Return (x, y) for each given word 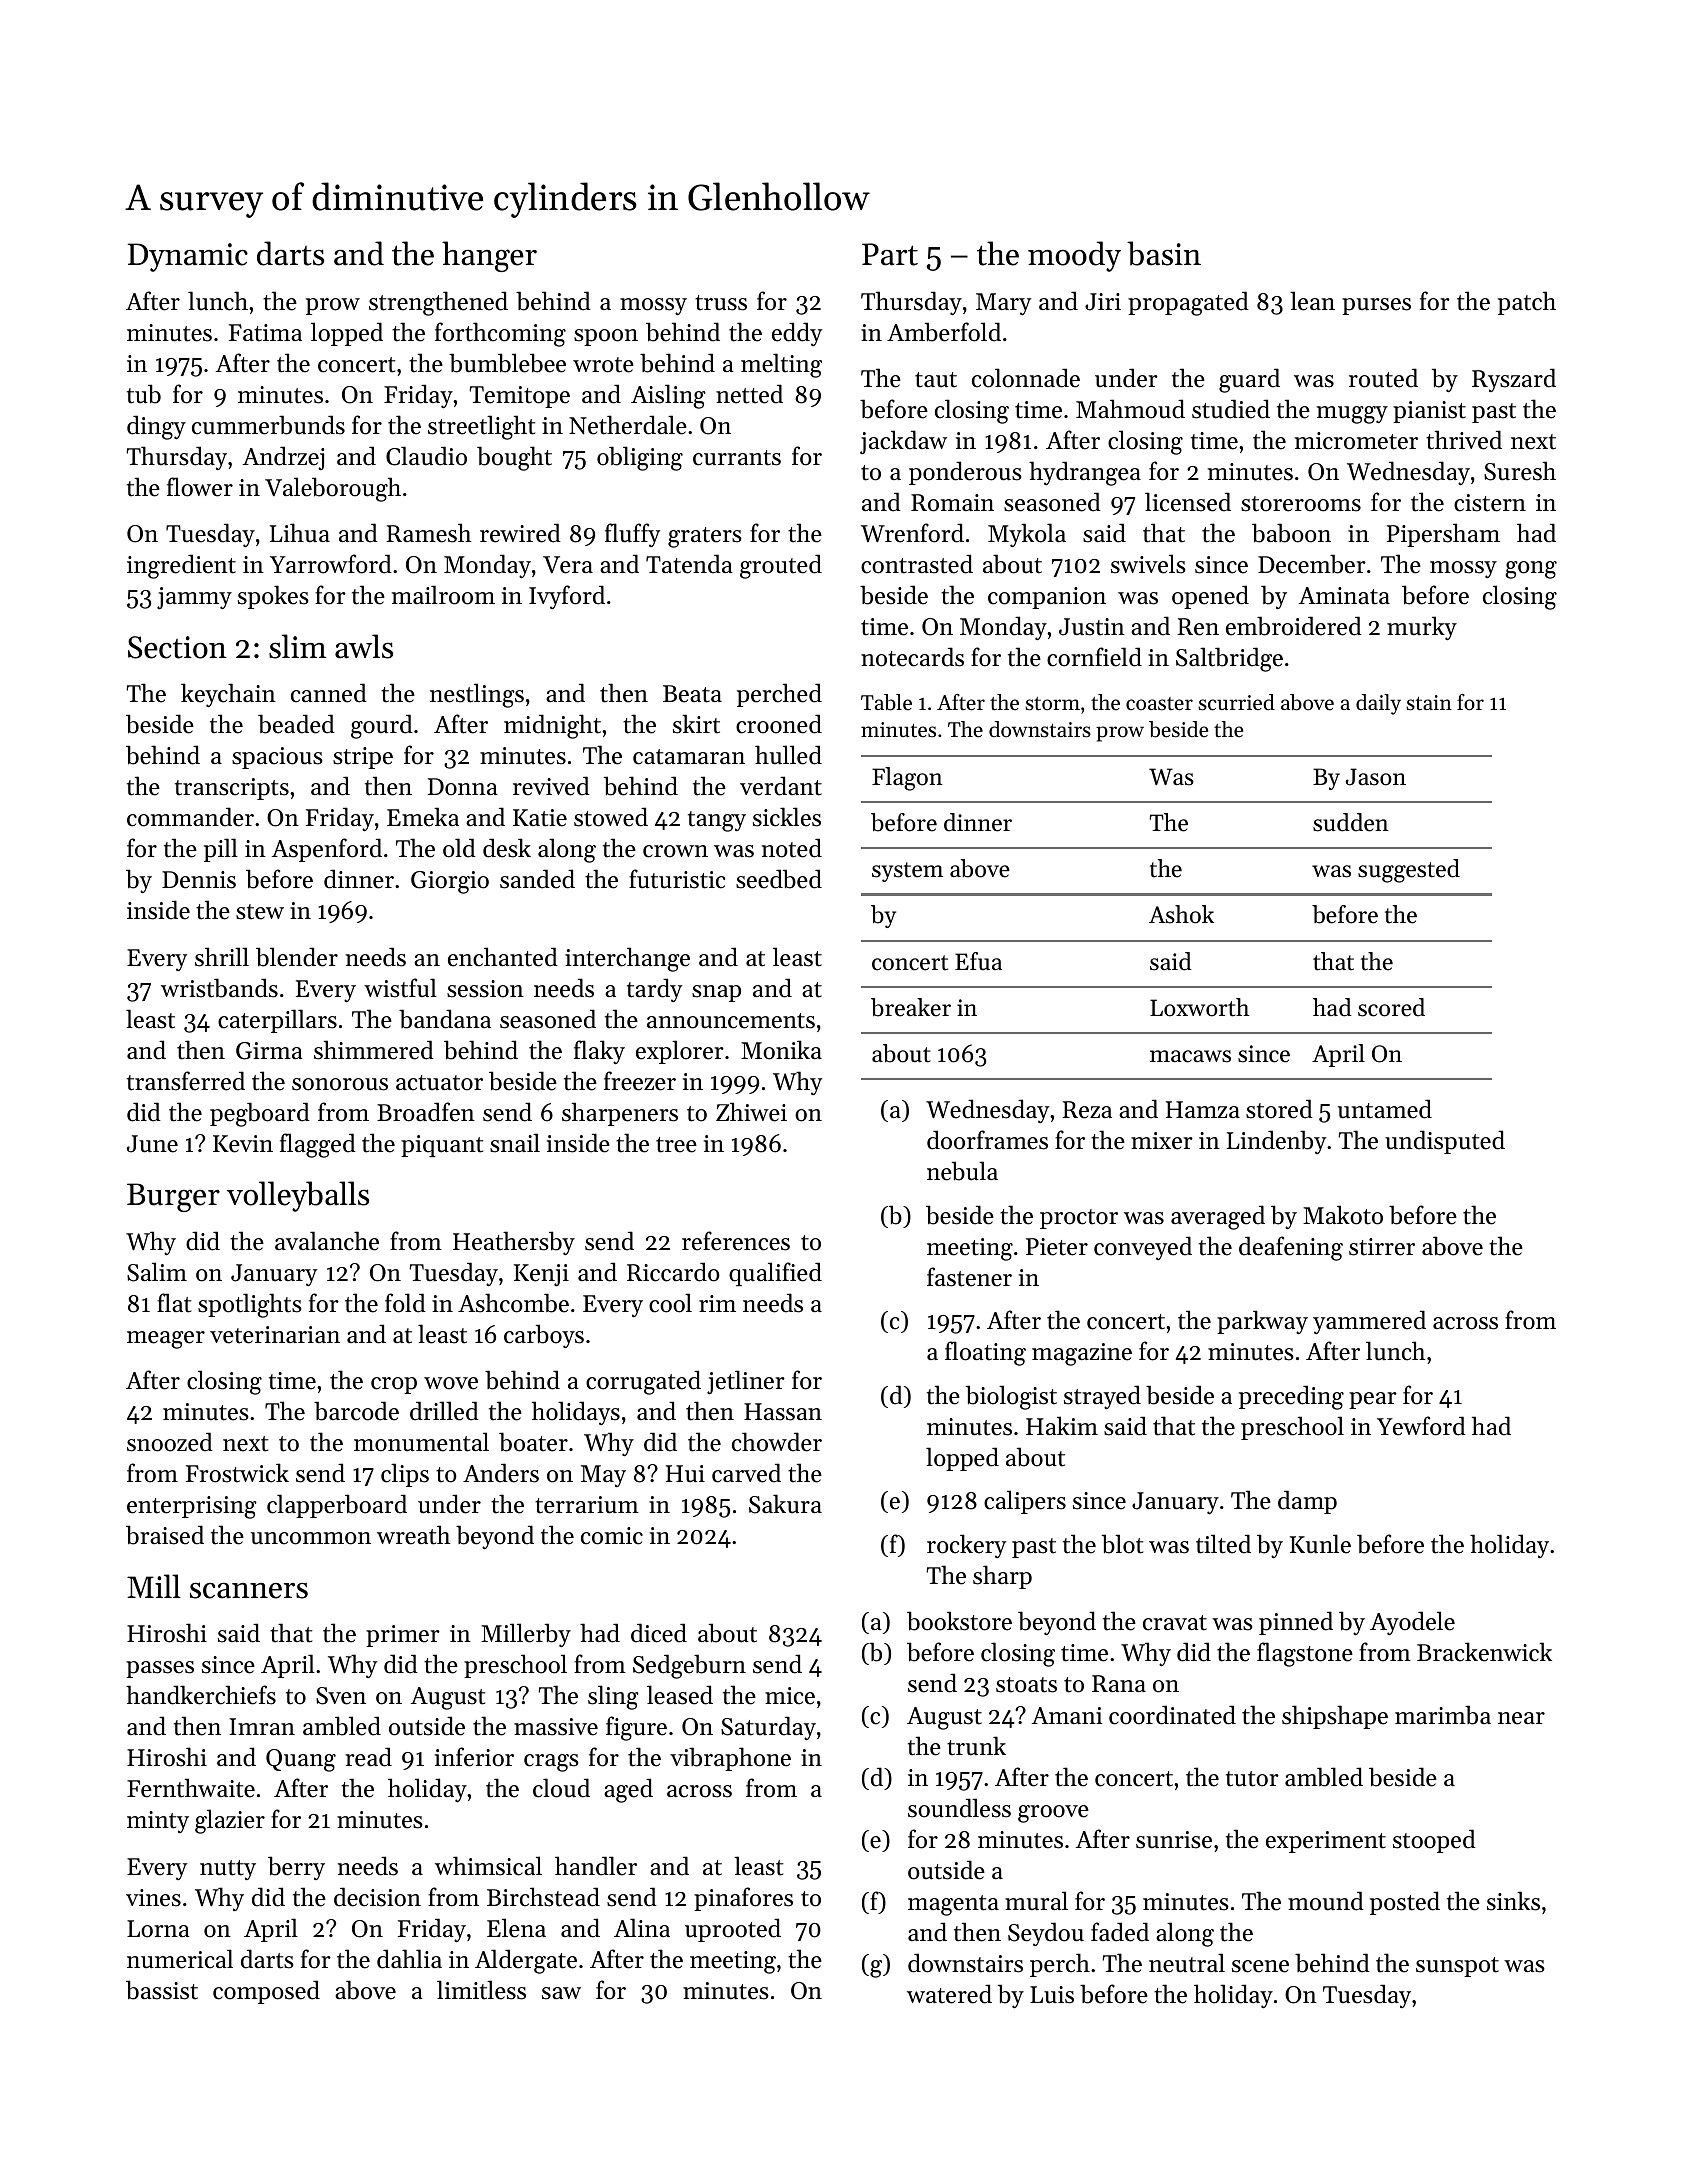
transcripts (232, 789)
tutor (1252, 1779)
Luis (1052, 1995)
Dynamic (188, 257)
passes (160, 1669)
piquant (442, 1146)
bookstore (959, 1621)
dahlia (409, 1959)
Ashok (1181, 914)
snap (716, 993)
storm (1052, 704)
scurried (1236, 702)
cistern (1490, 503)
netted (749, 394)
